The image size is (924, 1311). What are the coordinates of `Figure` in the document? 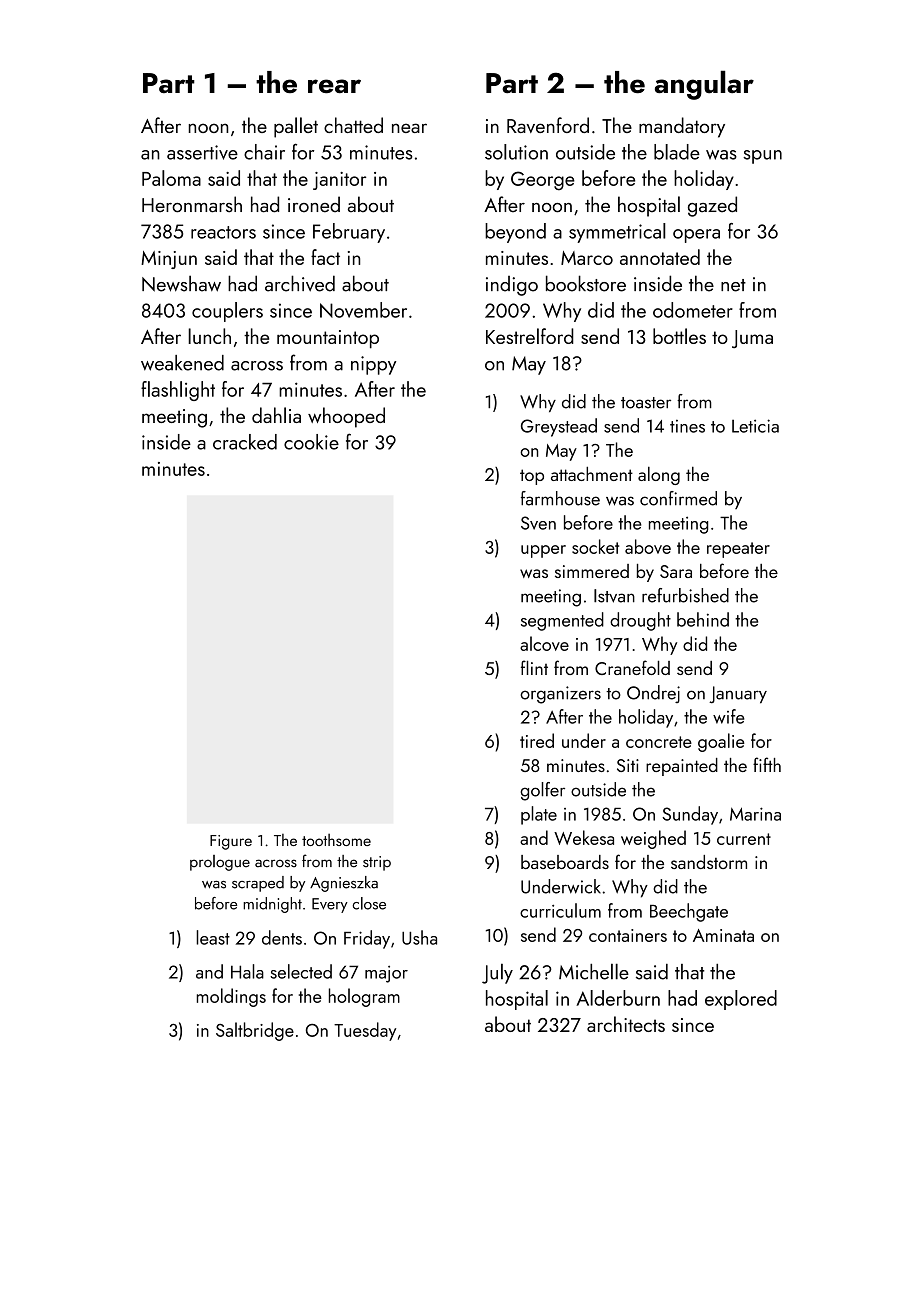 It's located at (231, 842).
